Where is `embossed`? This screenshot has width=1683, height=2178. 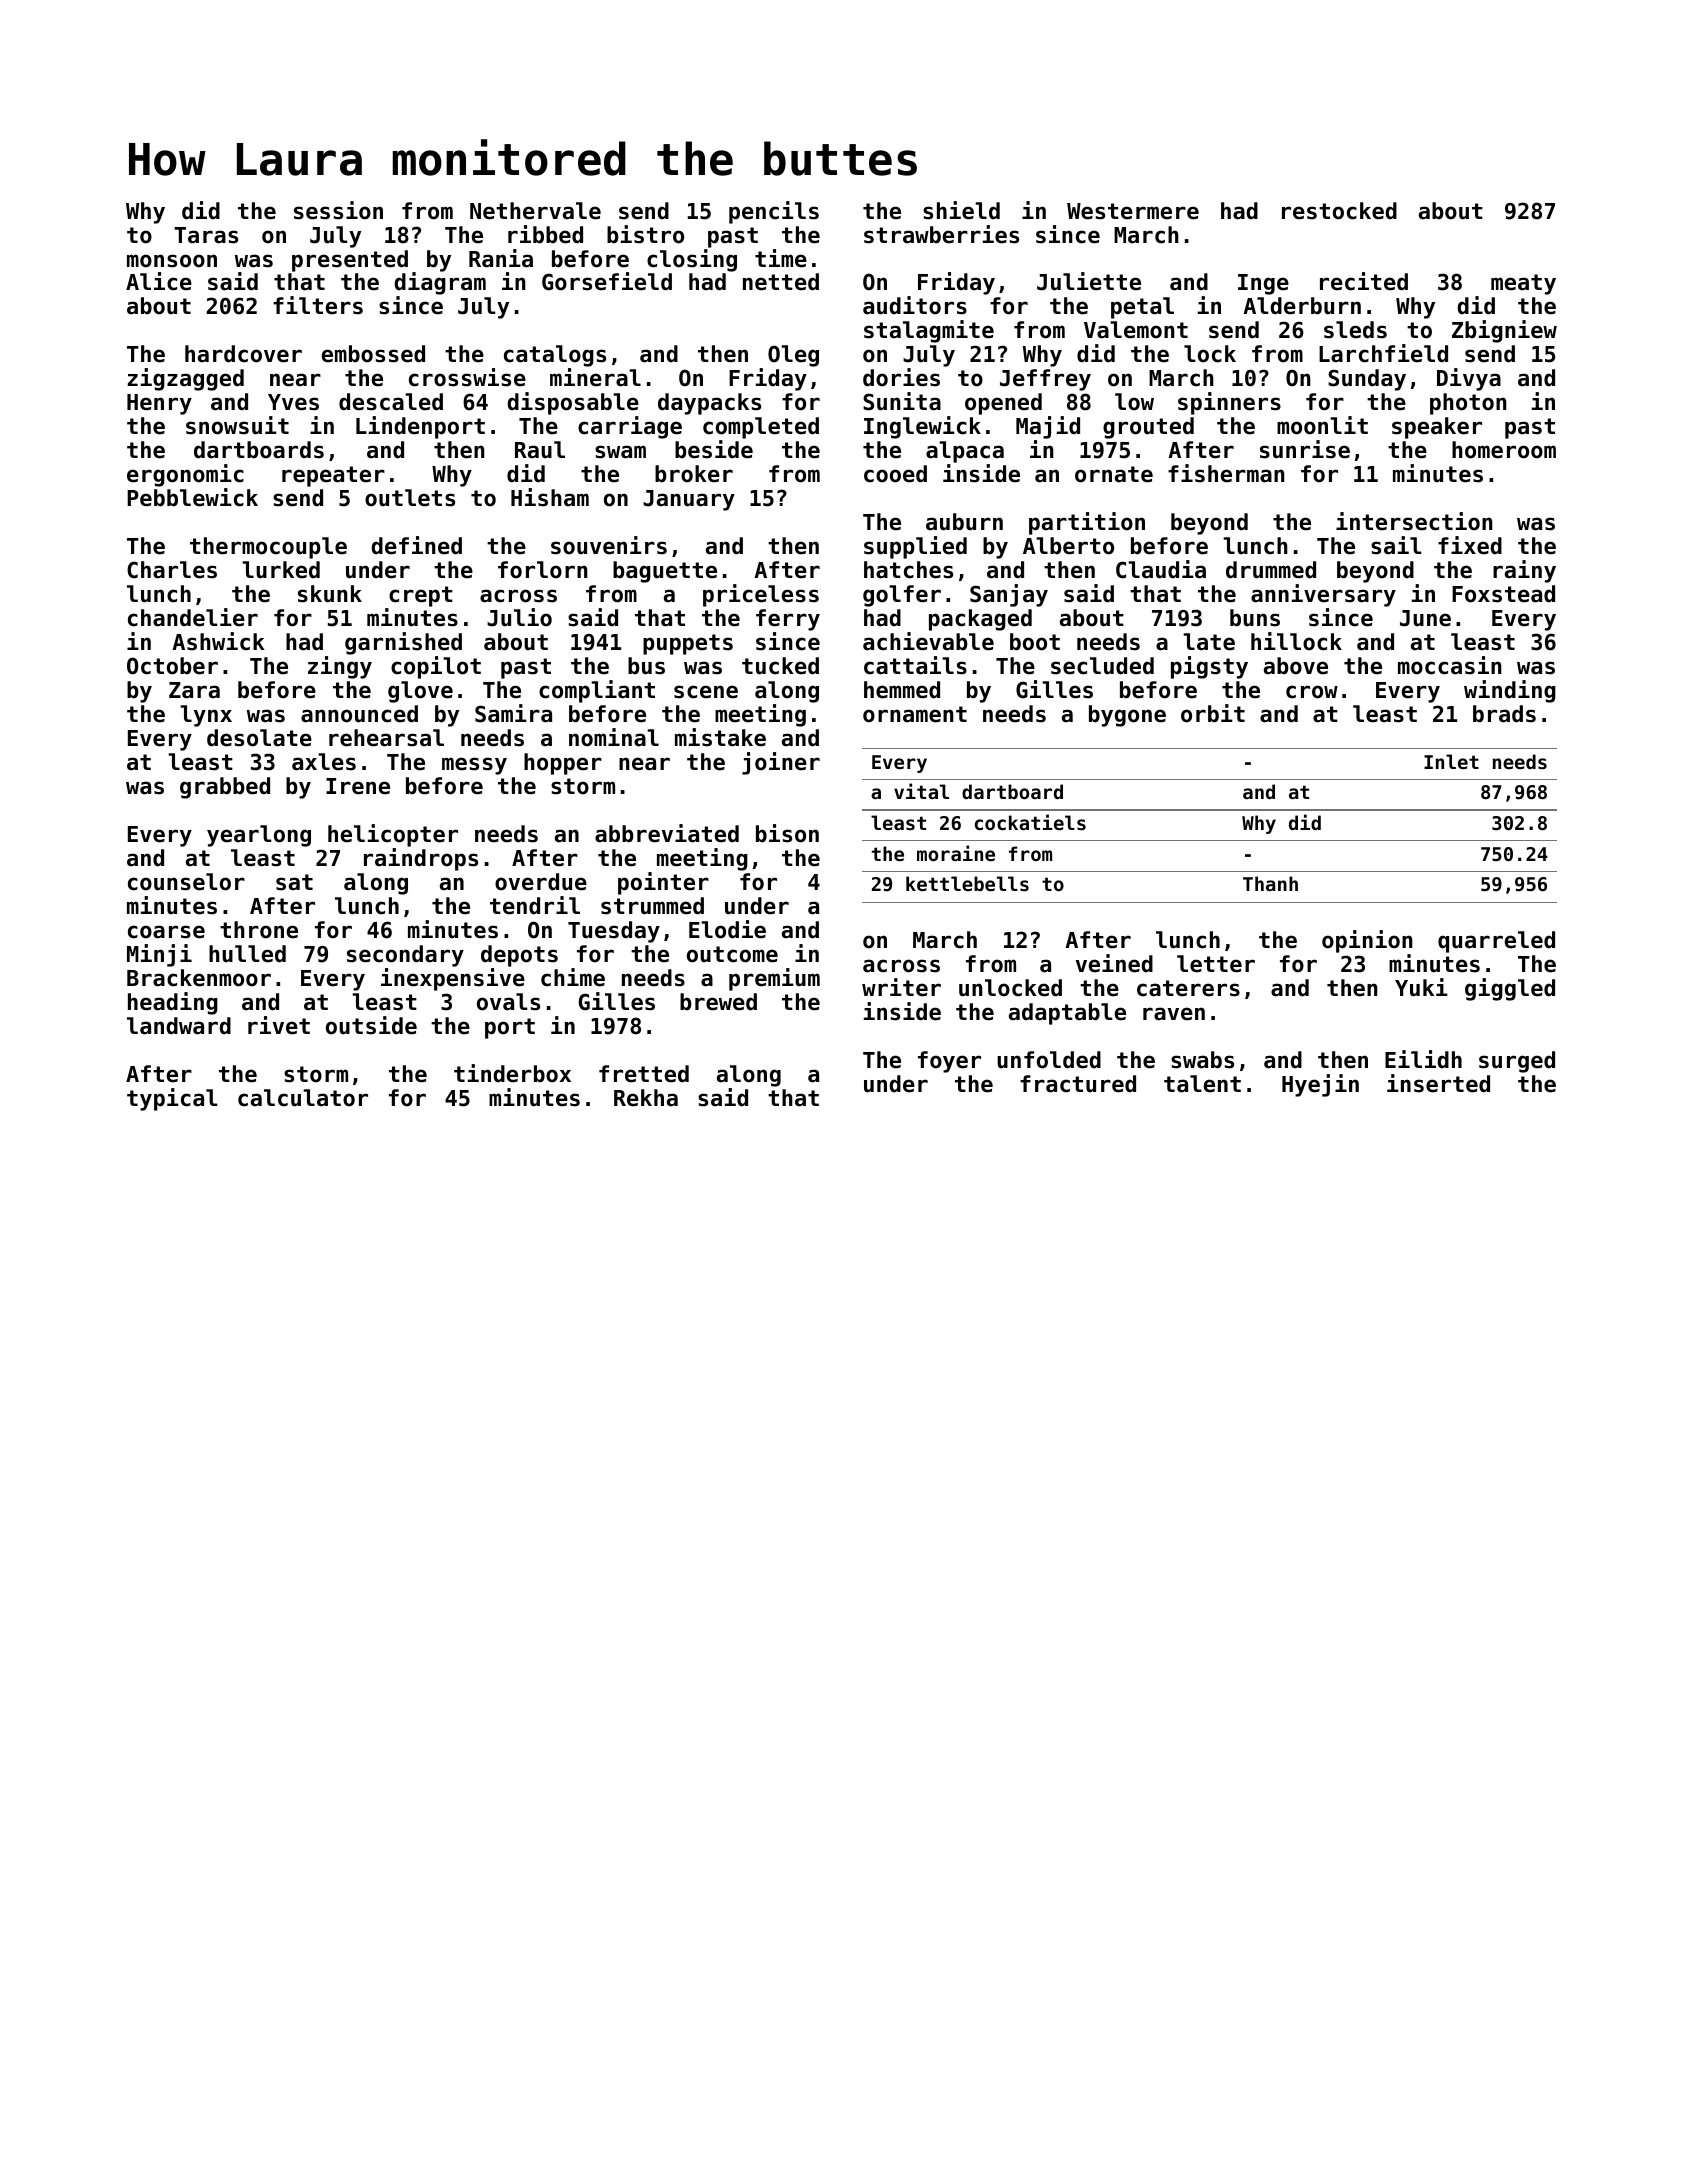 embossed is located at coordinates (373, 354).
